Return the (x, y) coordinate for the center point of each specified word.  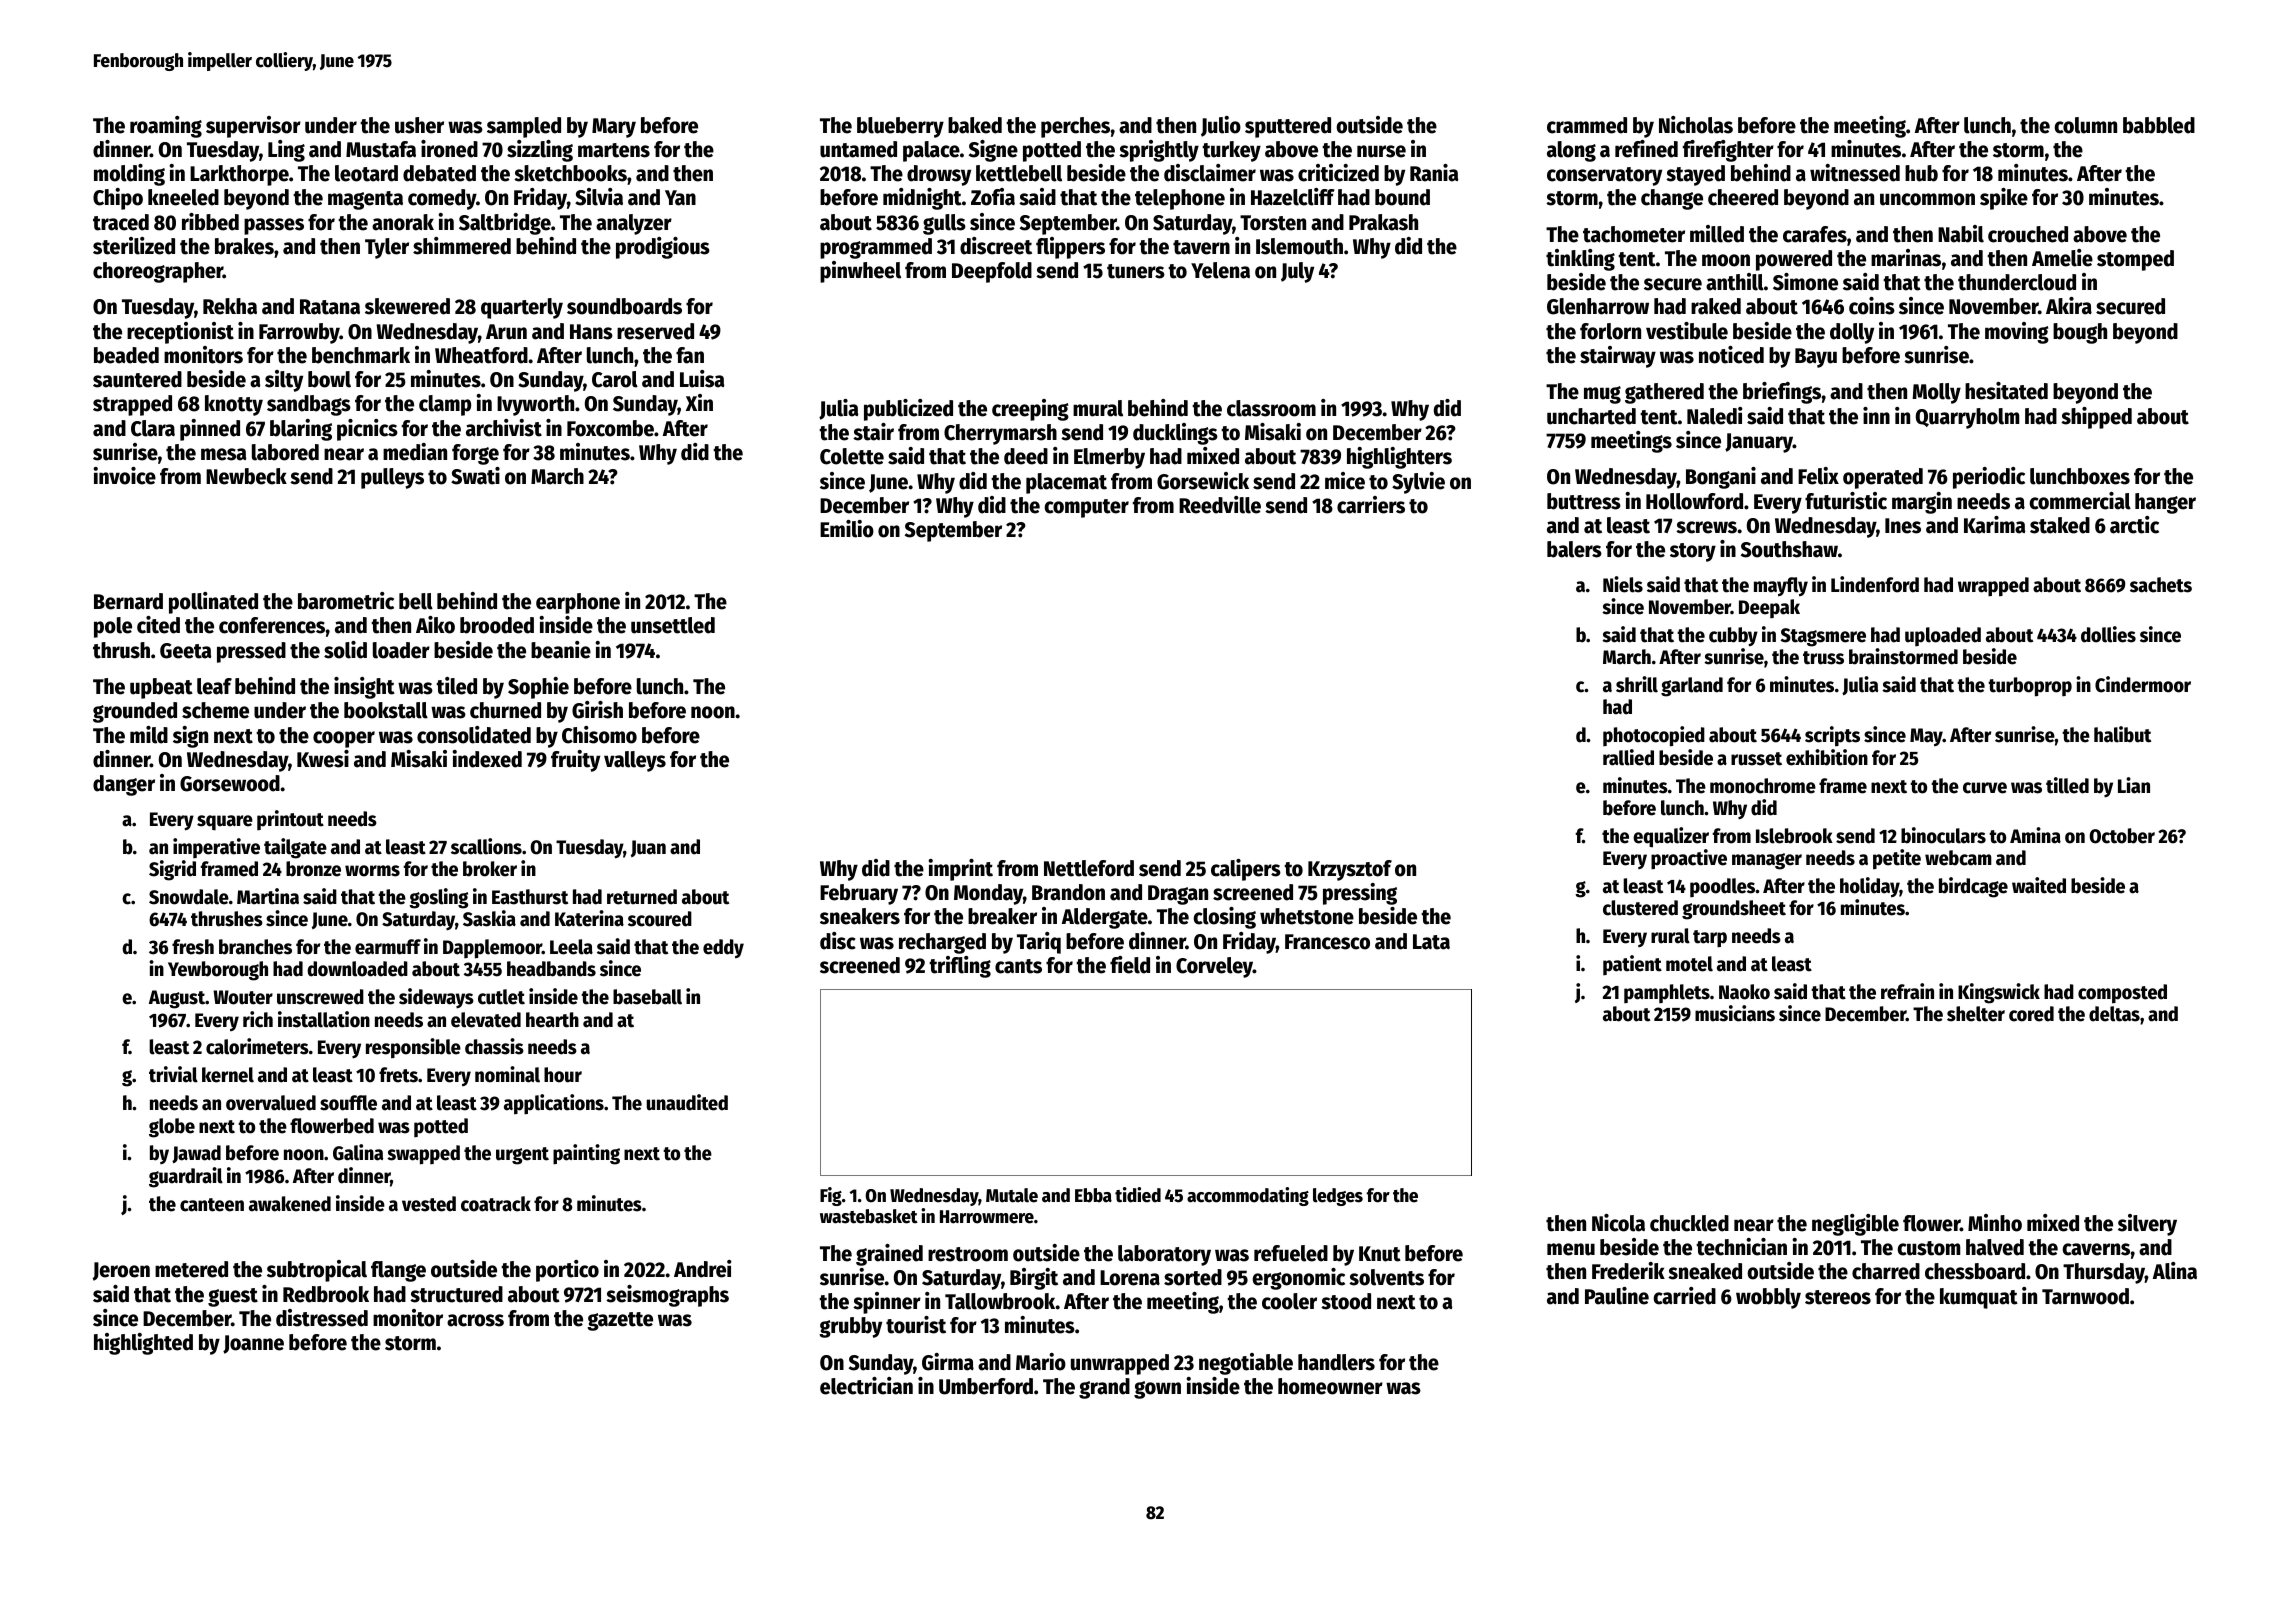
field (1130, 965)
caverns (2096, 1249)
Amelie (2062, 258)
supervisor (253, 127)
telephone (1180, 199)
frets (398, 1075)
